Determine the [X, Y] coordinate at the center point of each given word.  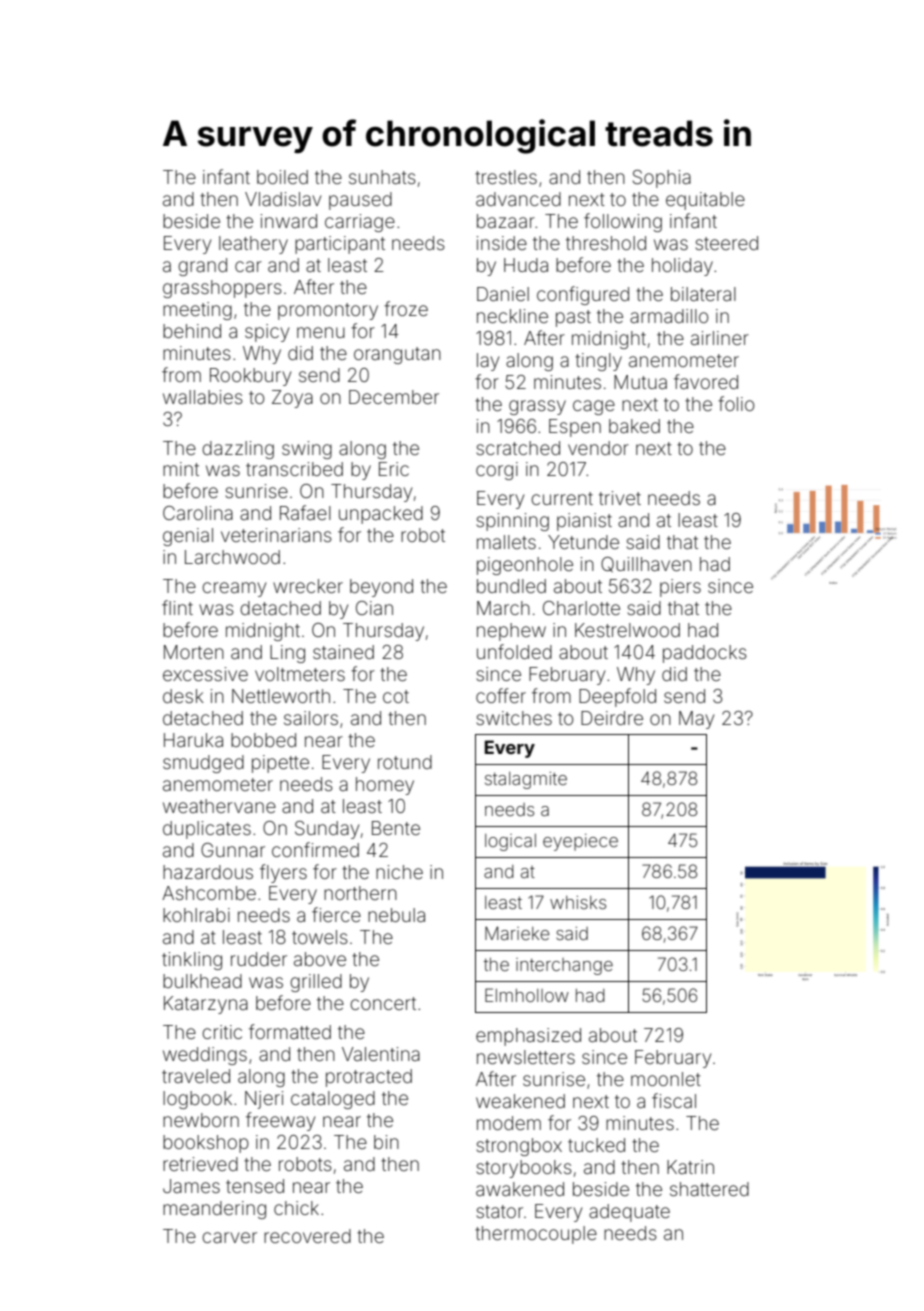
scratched [518, 448]
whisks [578, 902]
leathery [253, 245]
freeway [280, 1121]
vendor [598, 448]
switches [514, 718]
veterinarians [276, 535]
